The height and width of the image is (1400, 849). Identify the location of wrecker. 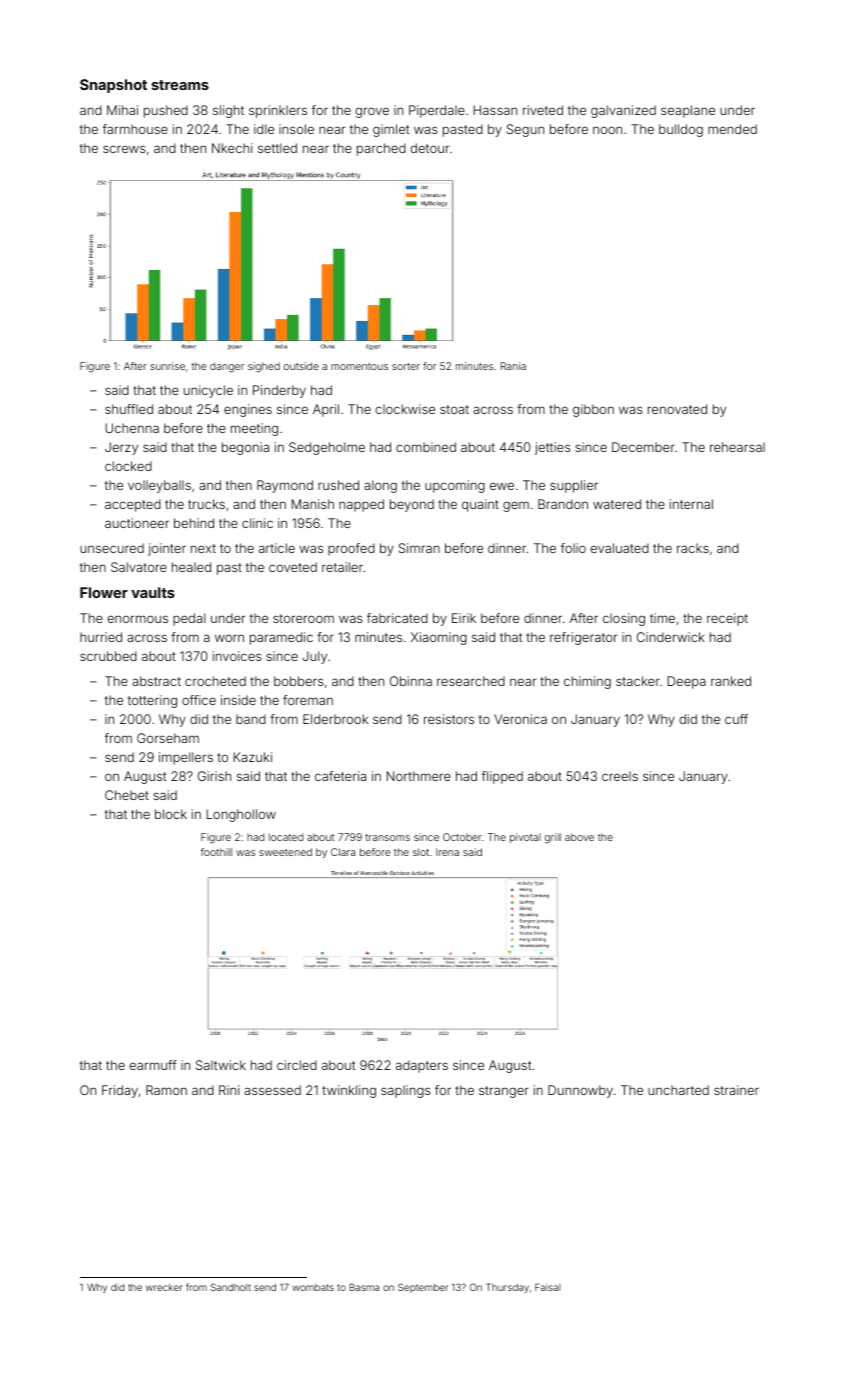
(164, 1287).
